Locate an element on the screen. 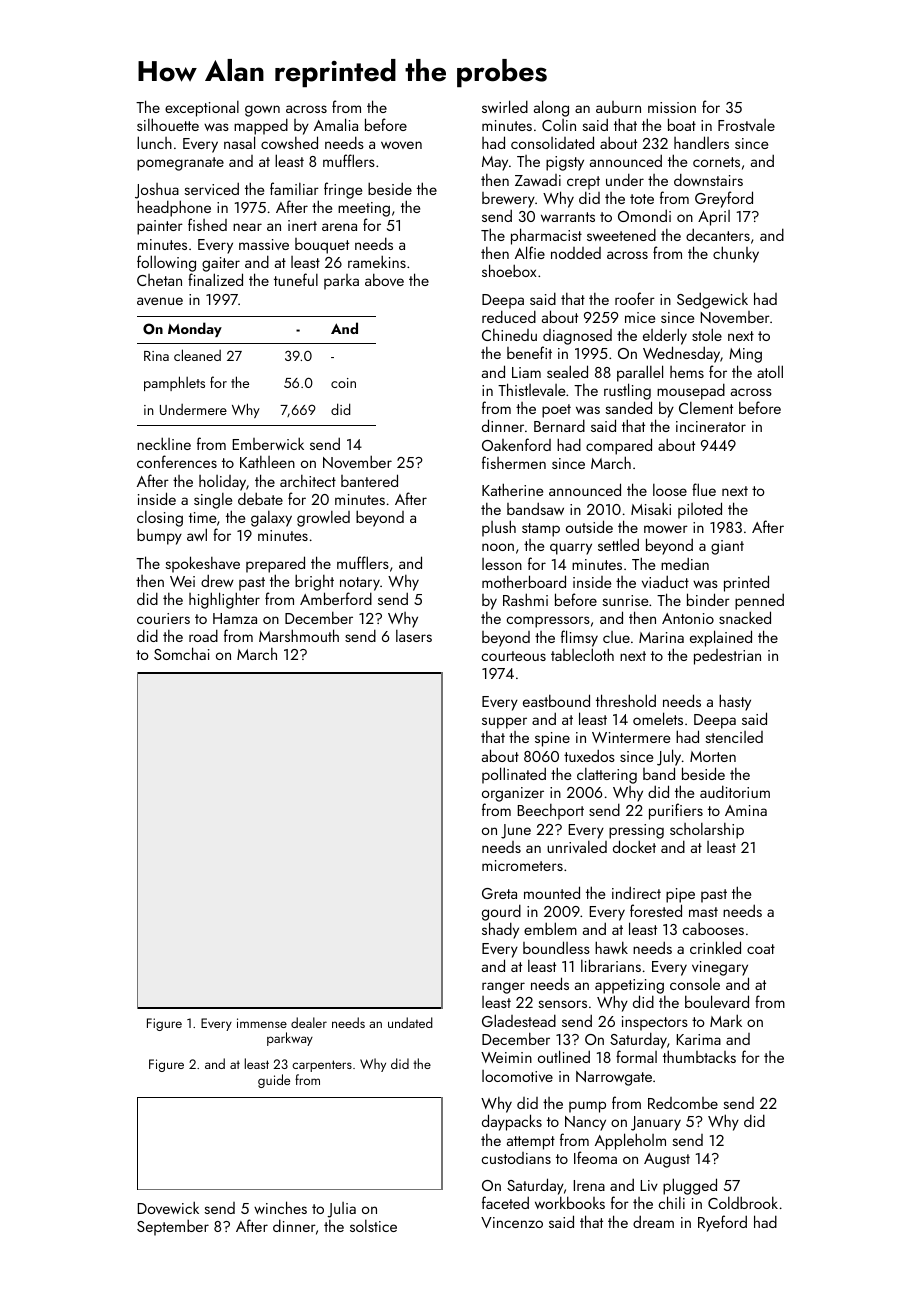 Image resolution: width=924 pixels, height=1314 pixels. median is located at coordinates (685, 563).
